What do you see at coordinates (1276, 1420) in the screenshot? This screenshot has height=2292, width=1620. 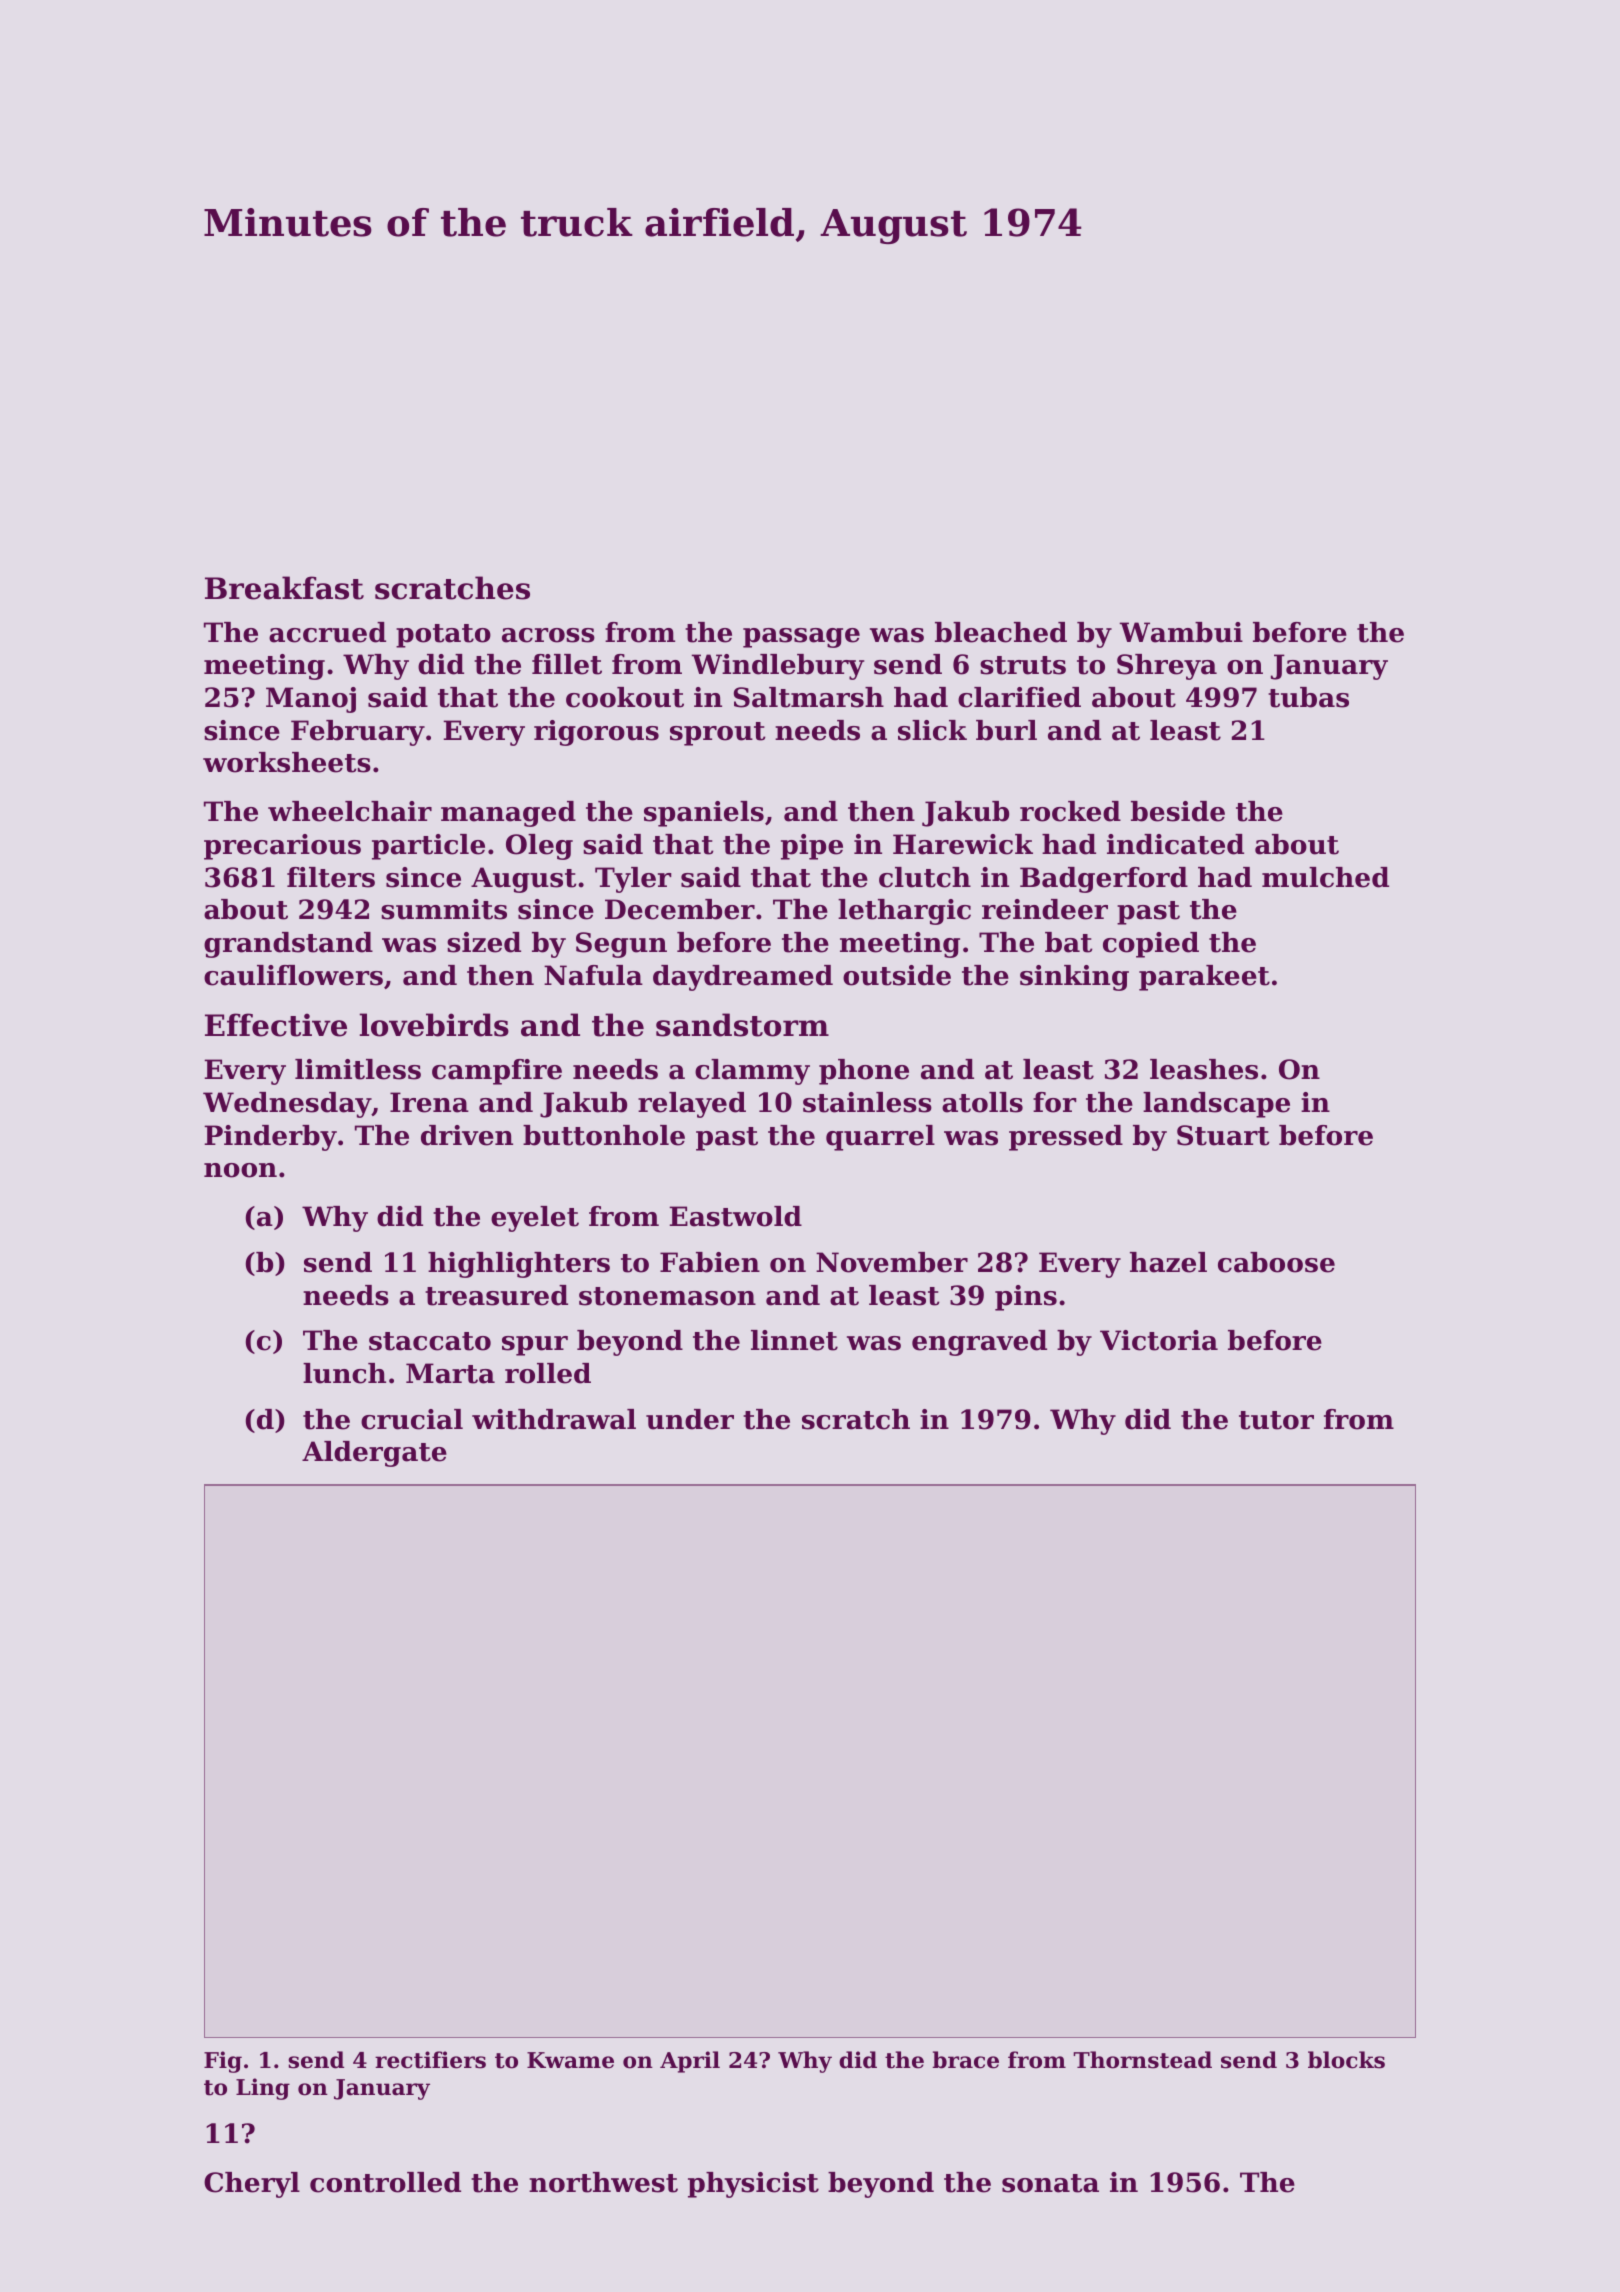 I see `tutor` at bounding box center [1276, 1420].
